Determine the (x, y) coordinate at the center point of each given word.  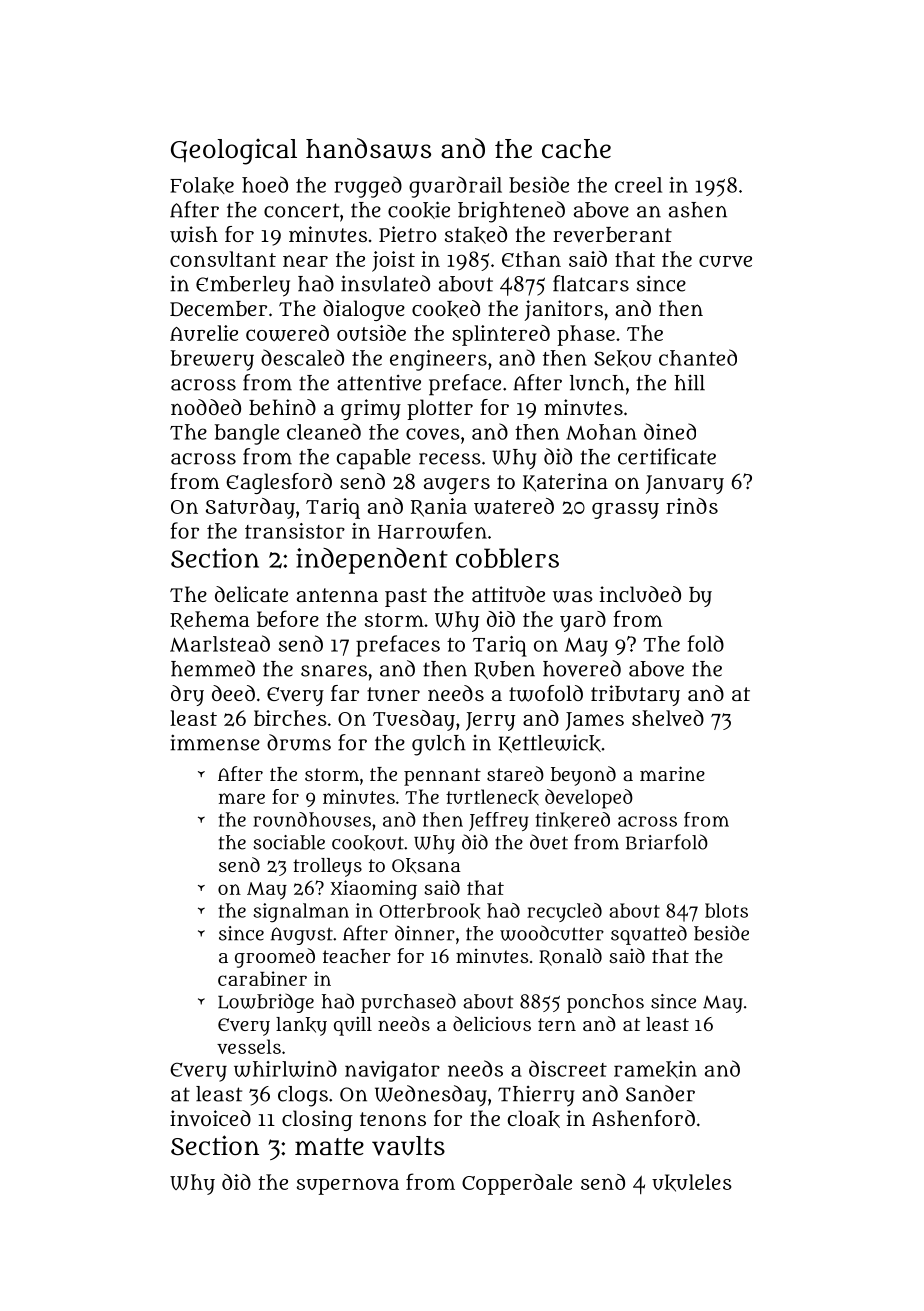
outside (371, 333)
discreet (568, 1068)
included (640, 594)
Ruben (505, 670)
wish (194, 234)
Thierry (536, 1096)
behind (282, 407)
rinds (692, 506)
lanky (301, 1026)
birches (290, 718)
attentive (379, 383)
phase (586, 335)
